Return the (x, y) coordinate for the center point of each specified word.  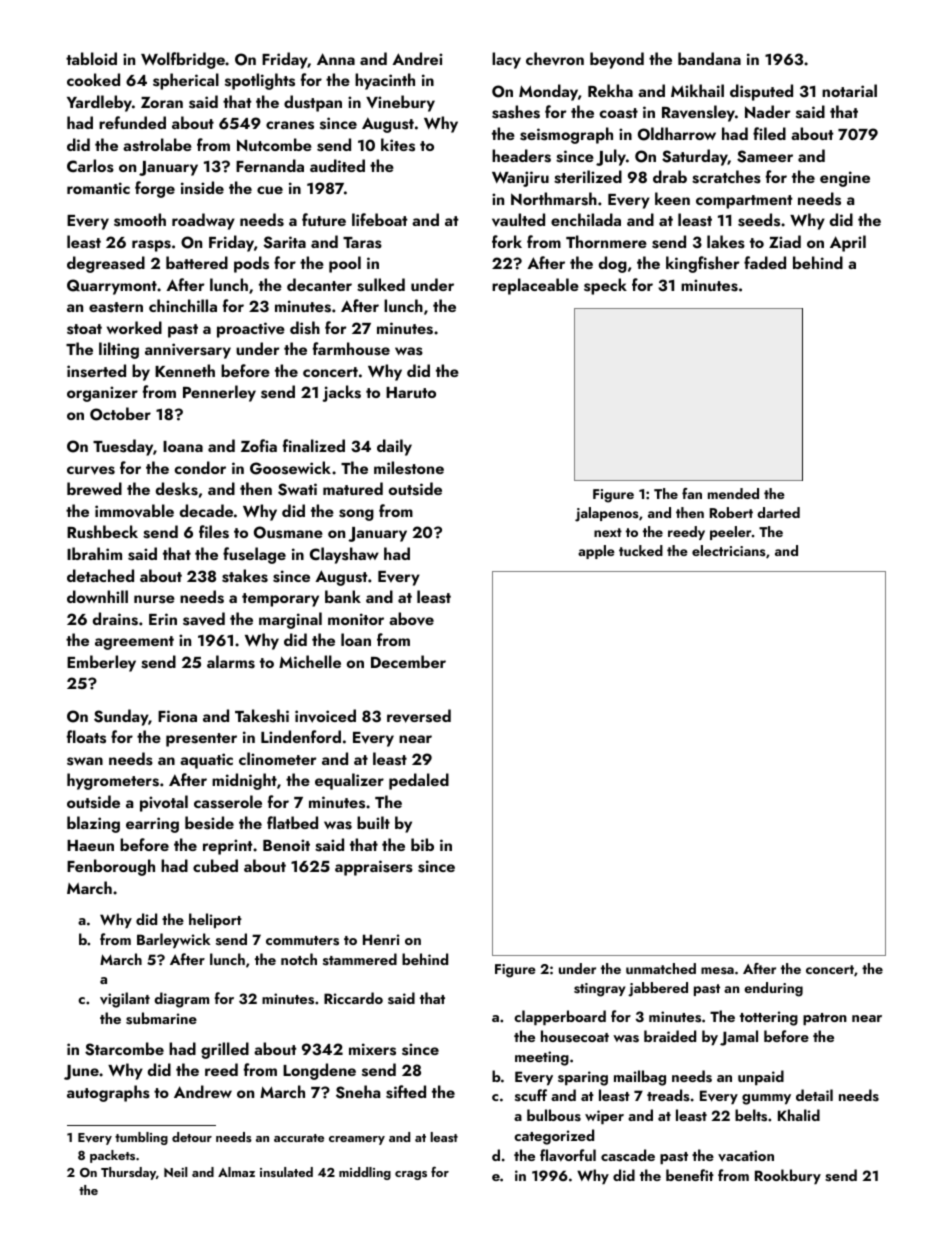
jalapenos (607, 514)
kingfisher (703, 264)
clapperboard (560, 1017)
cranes (290, 125)
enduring (773, 989)
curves (91, 470)
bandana (709, 58)
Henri (381, 939)
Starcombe (124, 1049)
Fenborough (111, 867)
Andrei (417, 58)
